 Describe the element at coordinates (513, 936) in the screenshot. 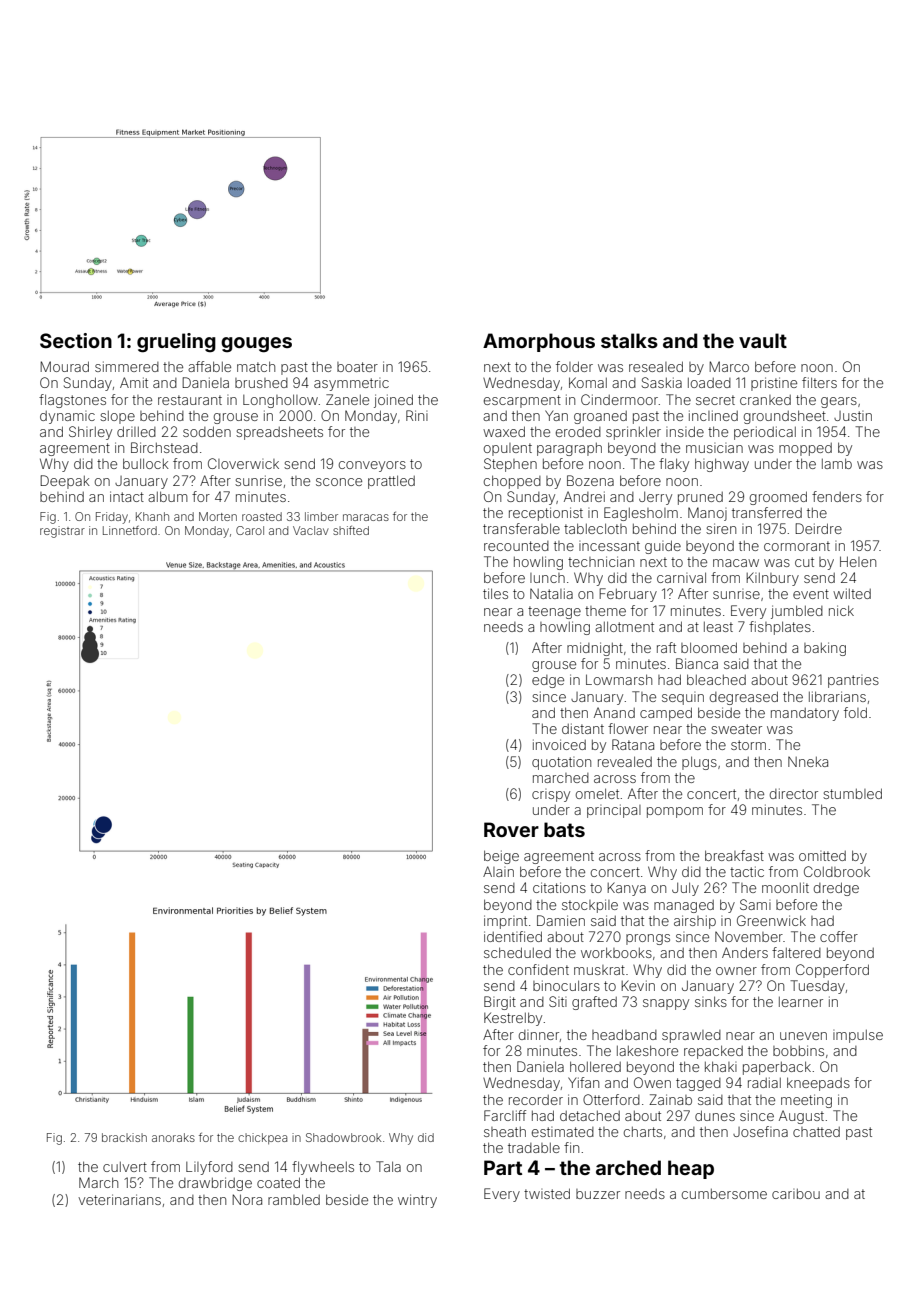

I see `identified` at that location.
